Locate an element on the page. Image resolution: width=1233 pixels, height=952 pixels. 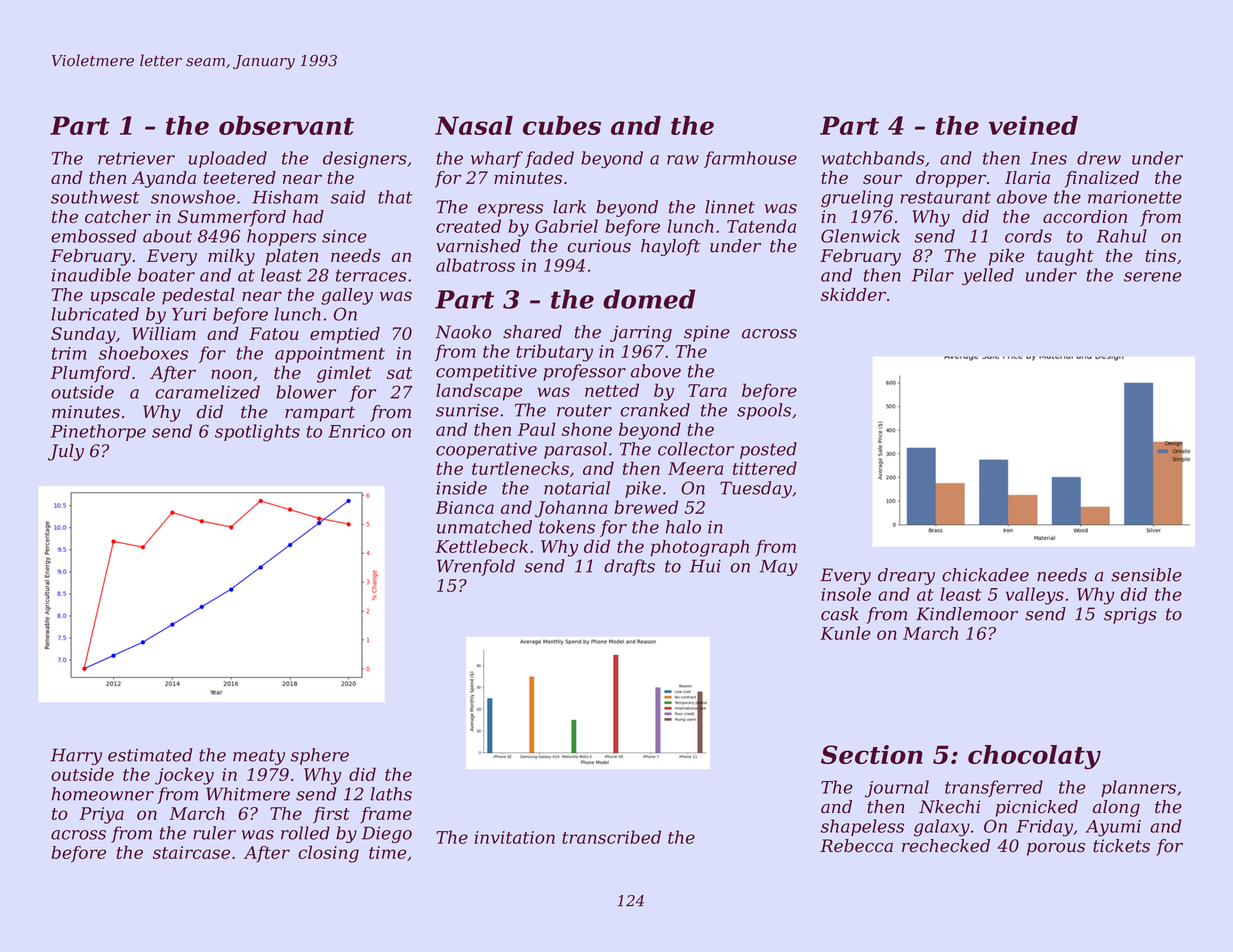
Kunle is located at coordinates (845, 633).
